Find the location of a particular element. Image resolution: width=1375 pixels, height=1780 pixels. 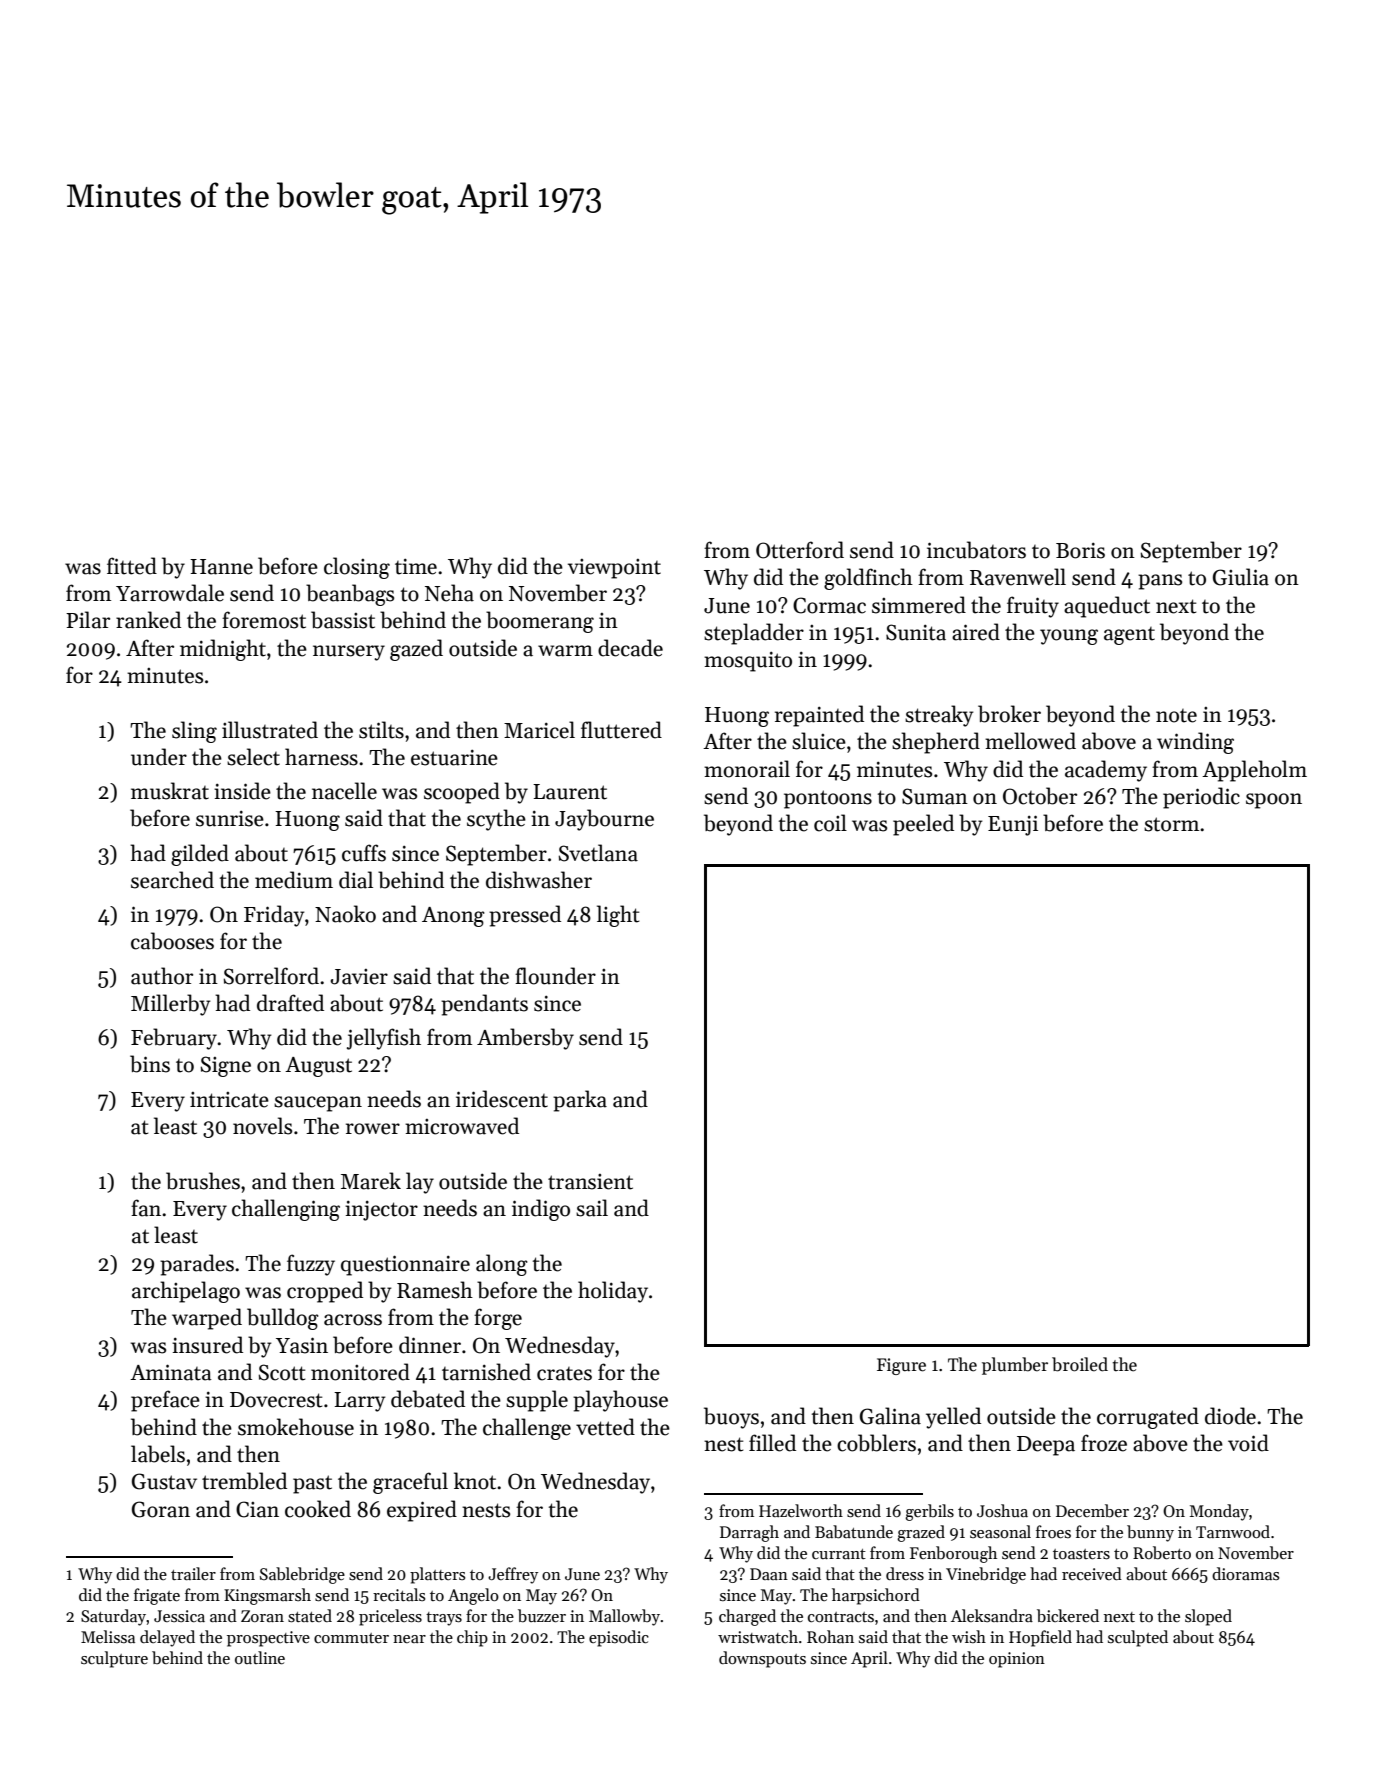

wish is located at coordinates (969, 1636).
